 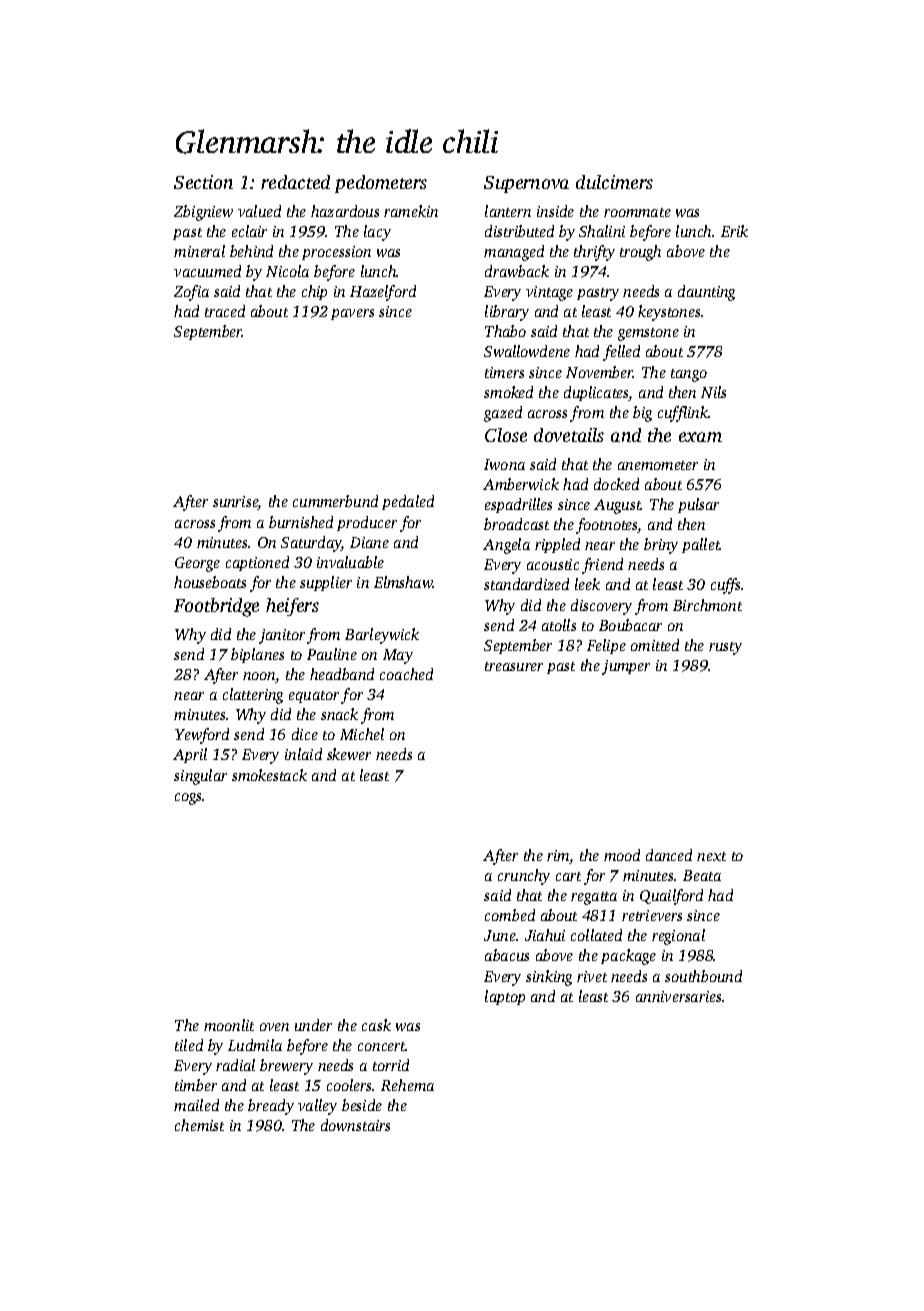 I want to click on under, so click(x=313, y=1025).
